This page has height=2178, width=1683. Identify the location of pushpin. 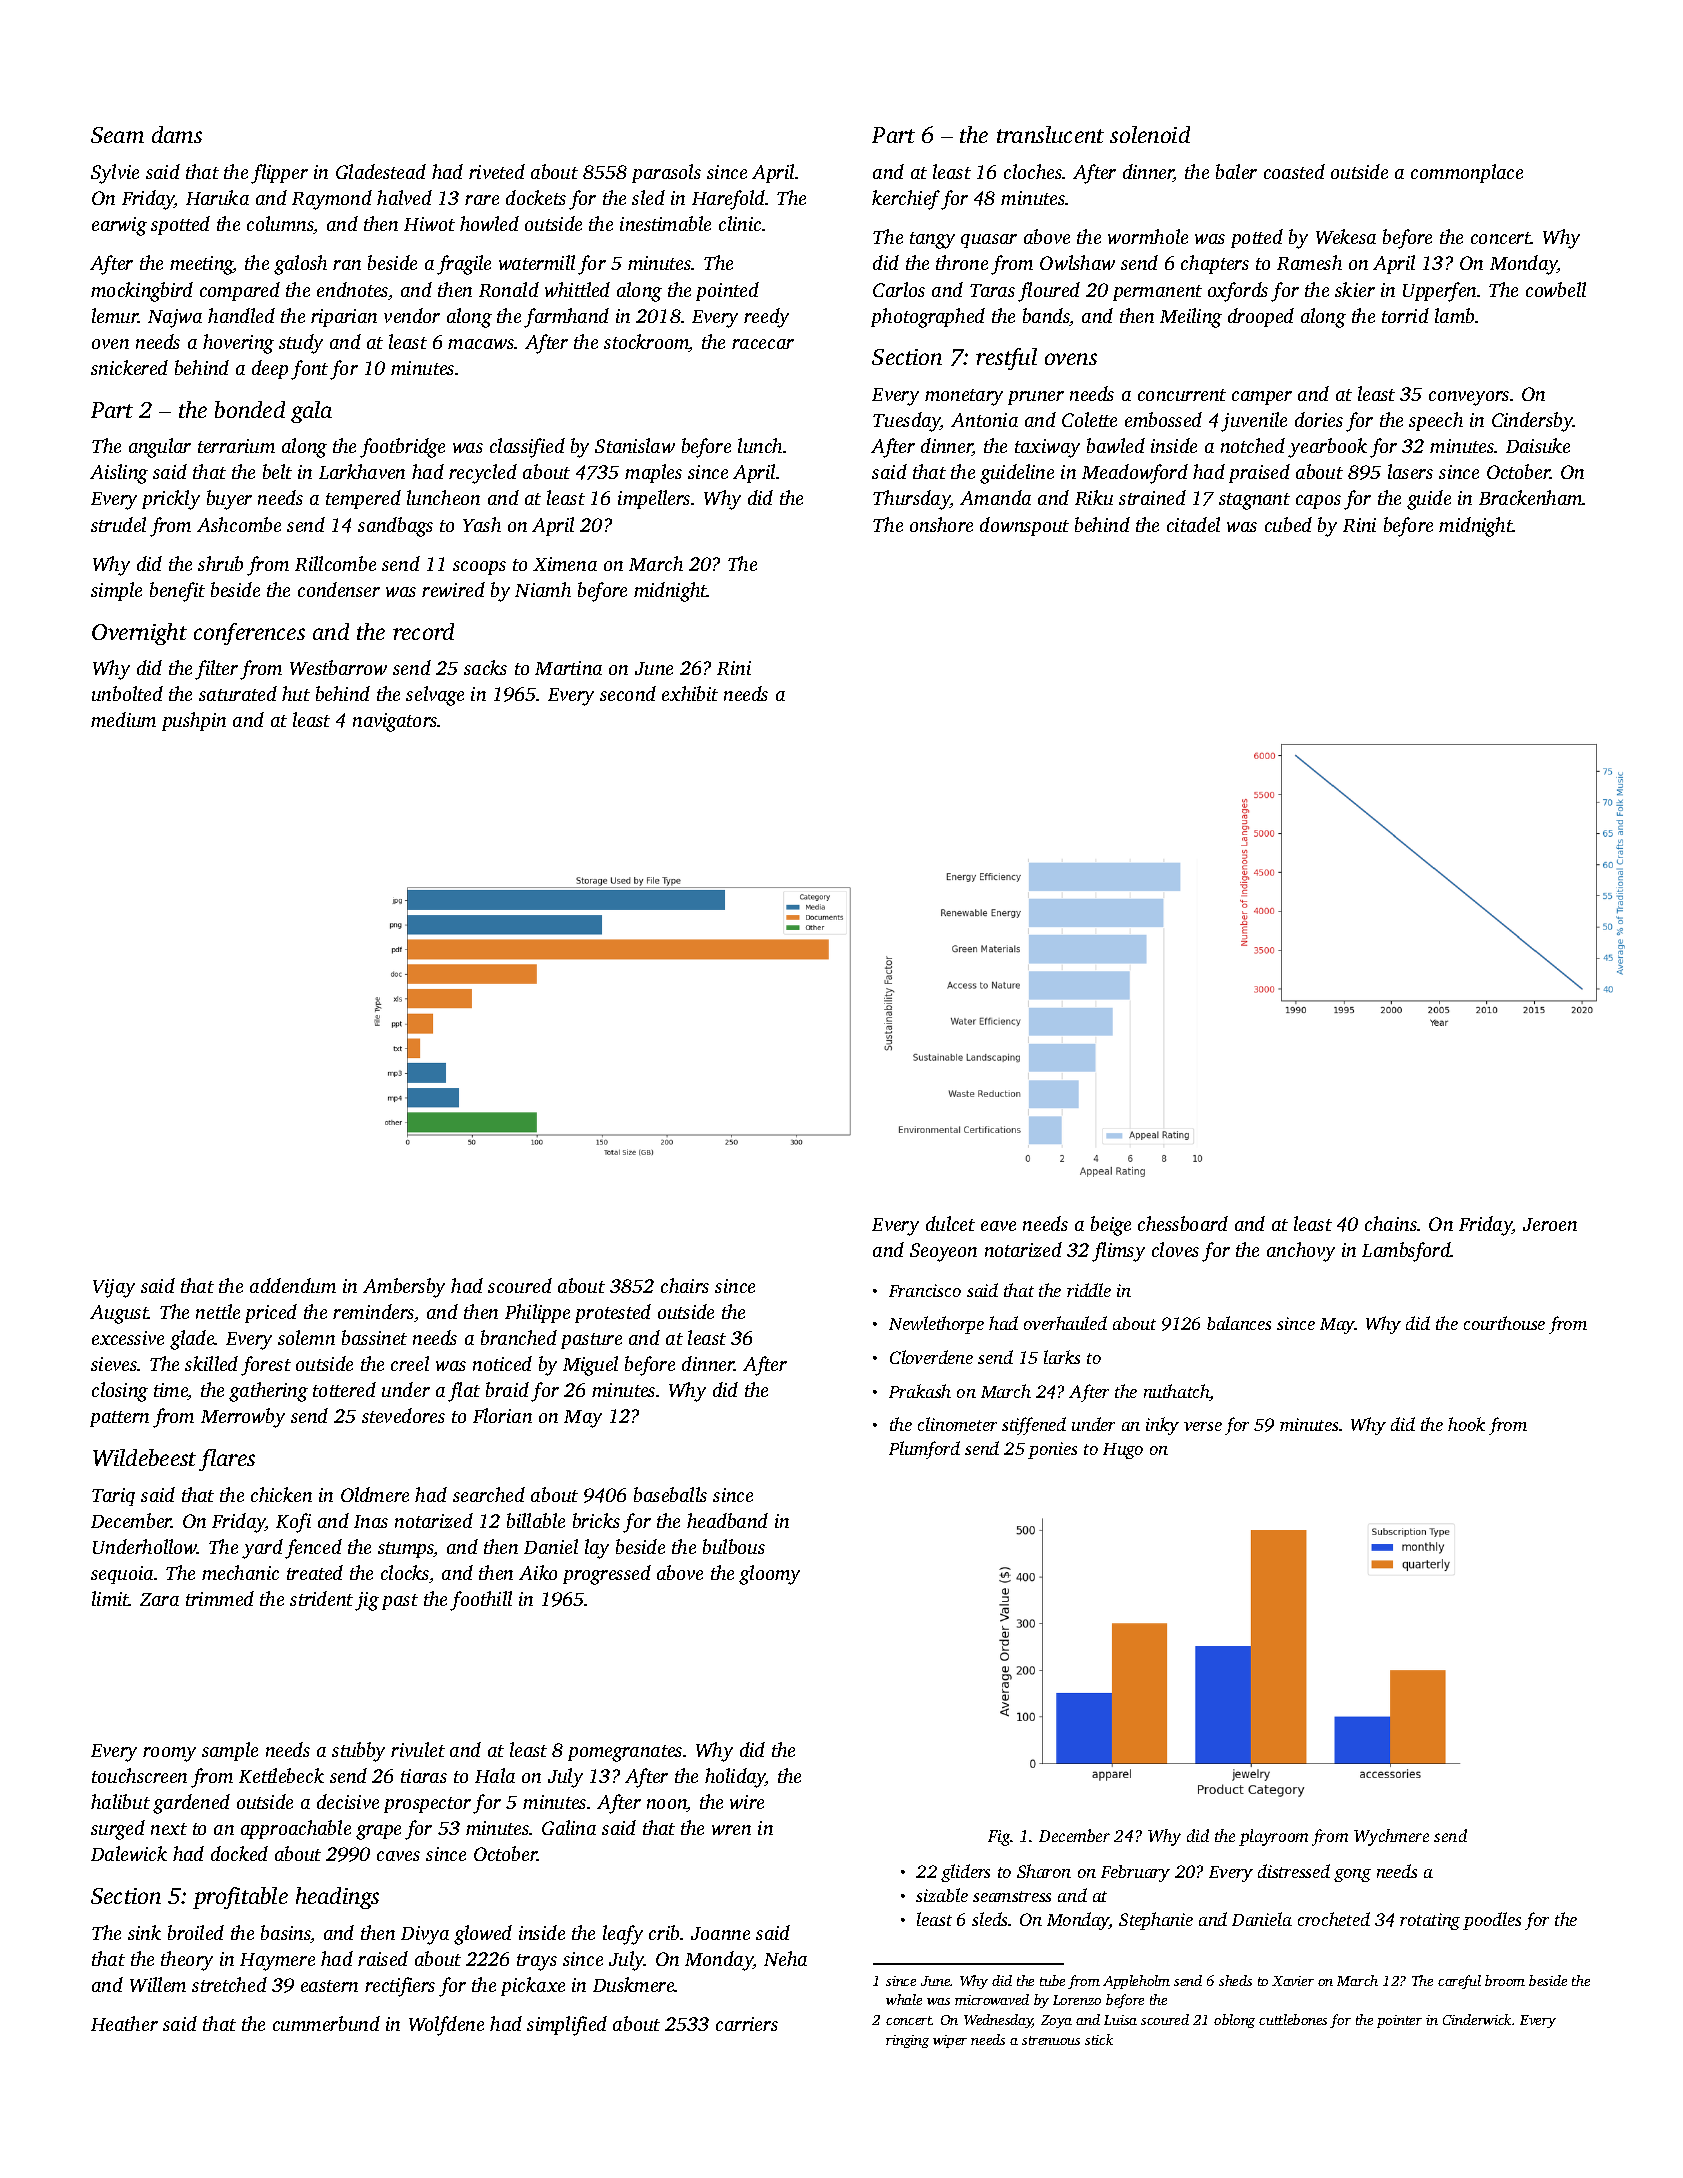
(194, 721).
